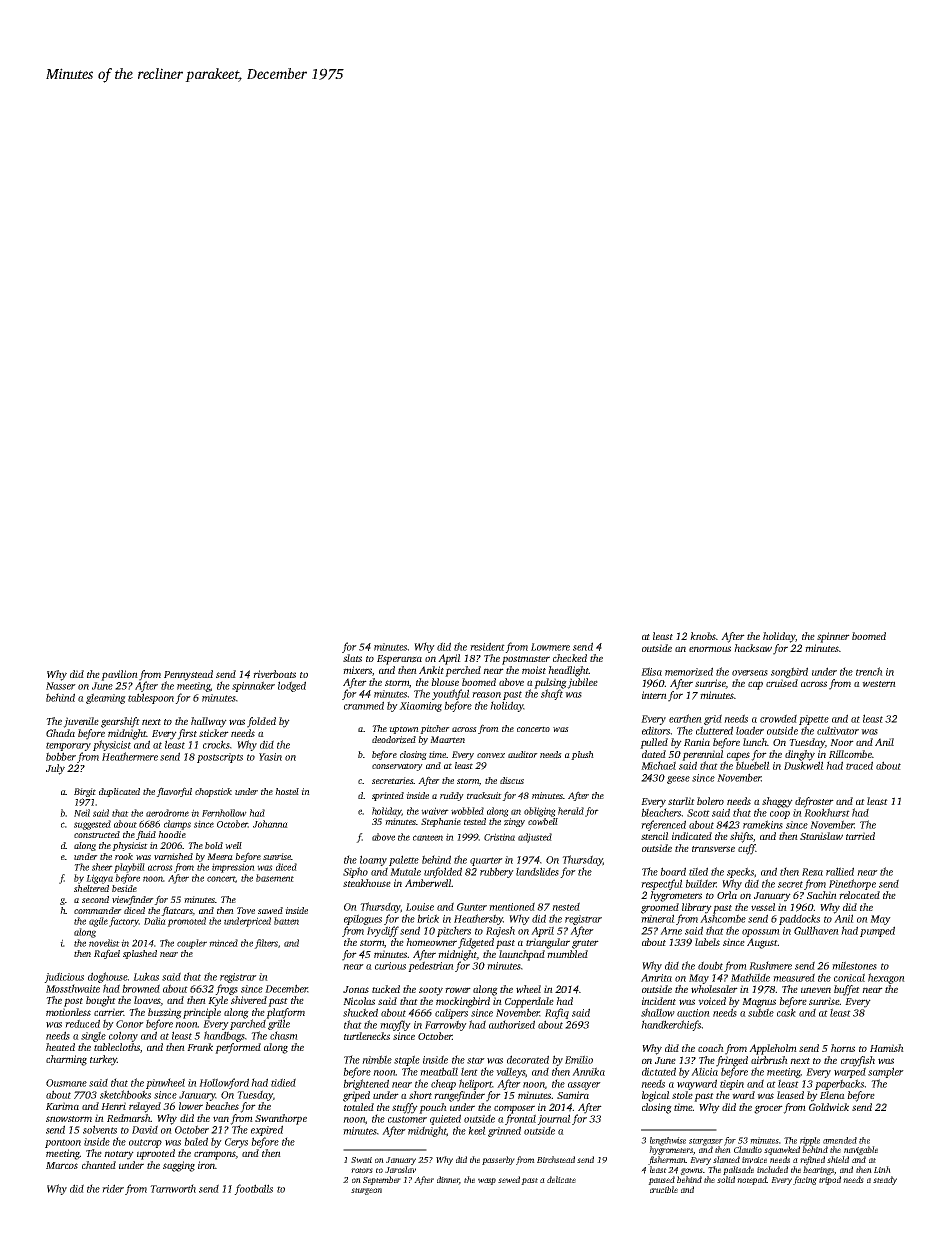 The image size is (952, 1233). What do you see at coordinates (220, 856) in the document?
I see `Meera` at bounding box center [220, 856].
